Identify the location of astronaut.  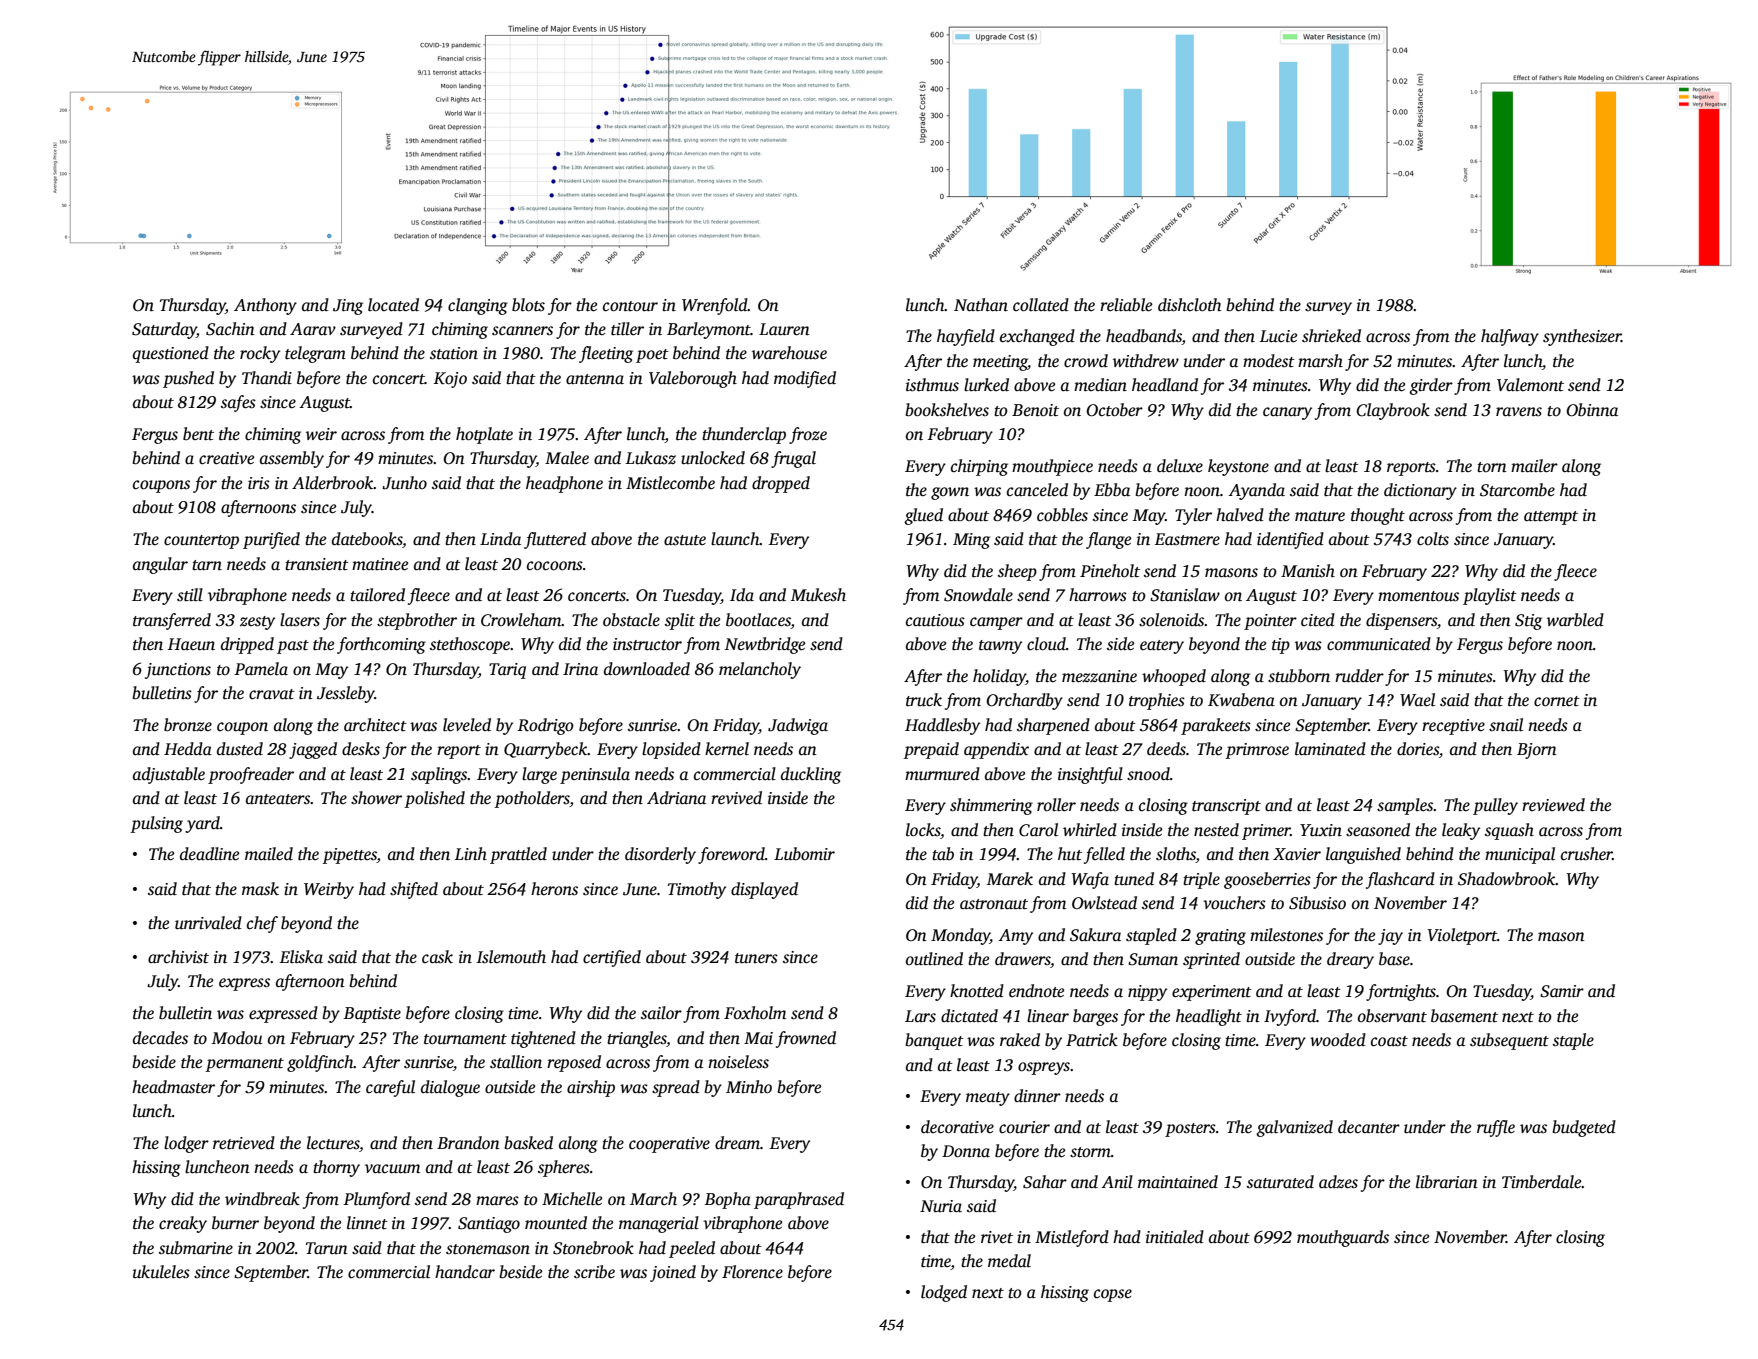
(994, 904).
